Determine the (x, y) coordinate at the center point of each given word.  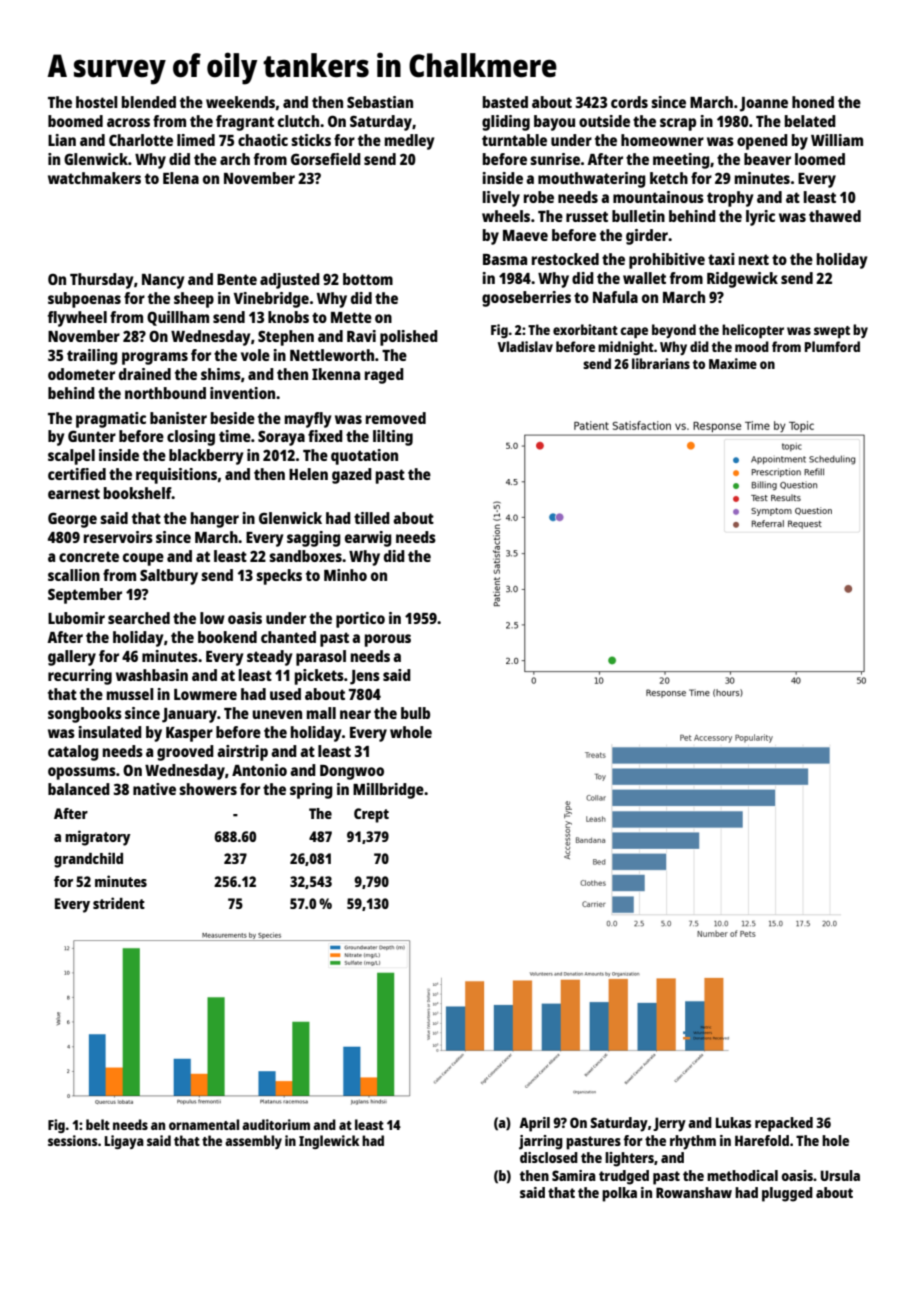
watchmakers (94, 178)
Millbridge (388, 791)
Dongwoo (352, 772)
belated (810, 121)
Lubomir (76, 618)
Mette (351, 317)
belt (98, 1124)
